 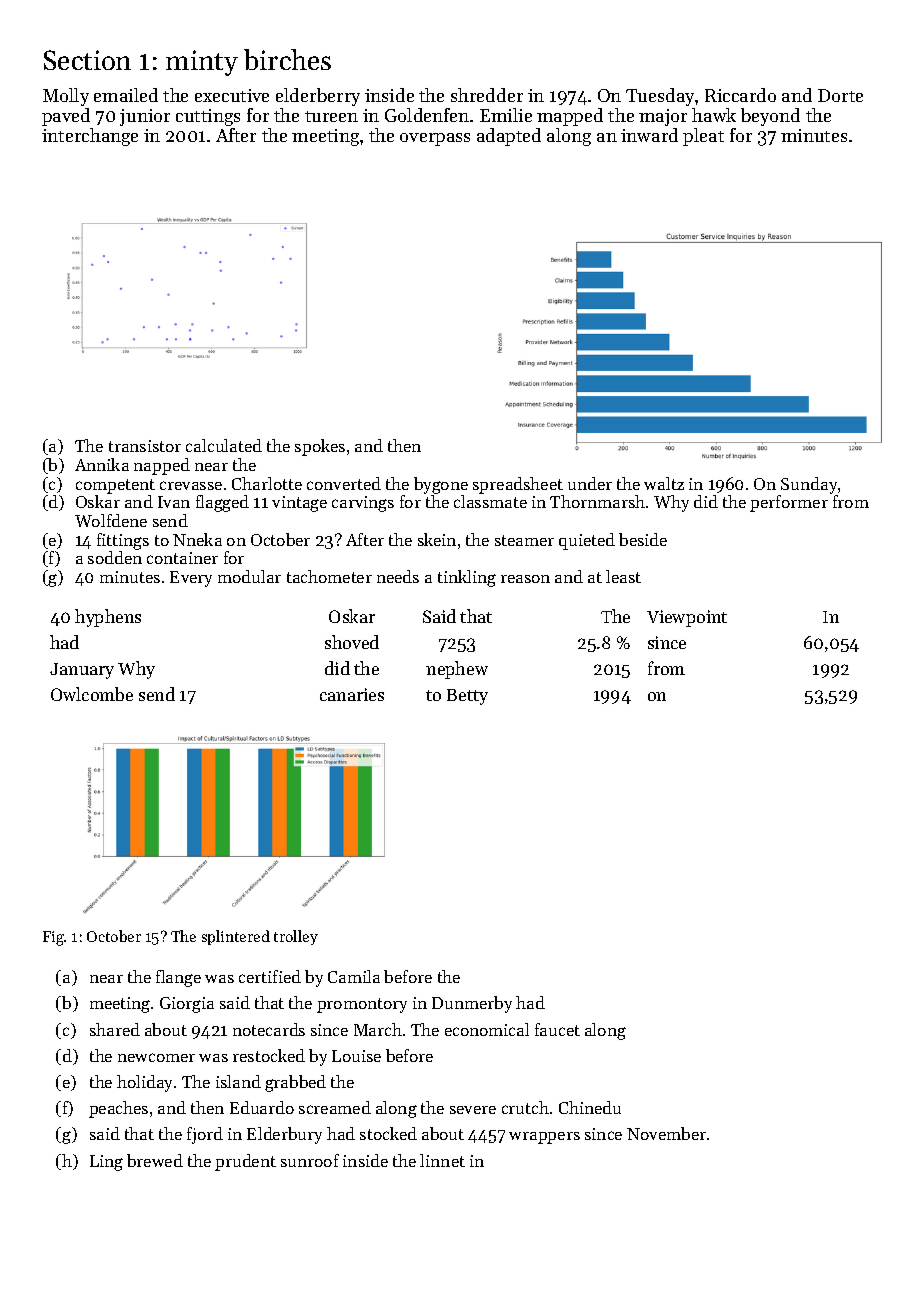 I want to click on nephew, so click(x=457, y=670).
